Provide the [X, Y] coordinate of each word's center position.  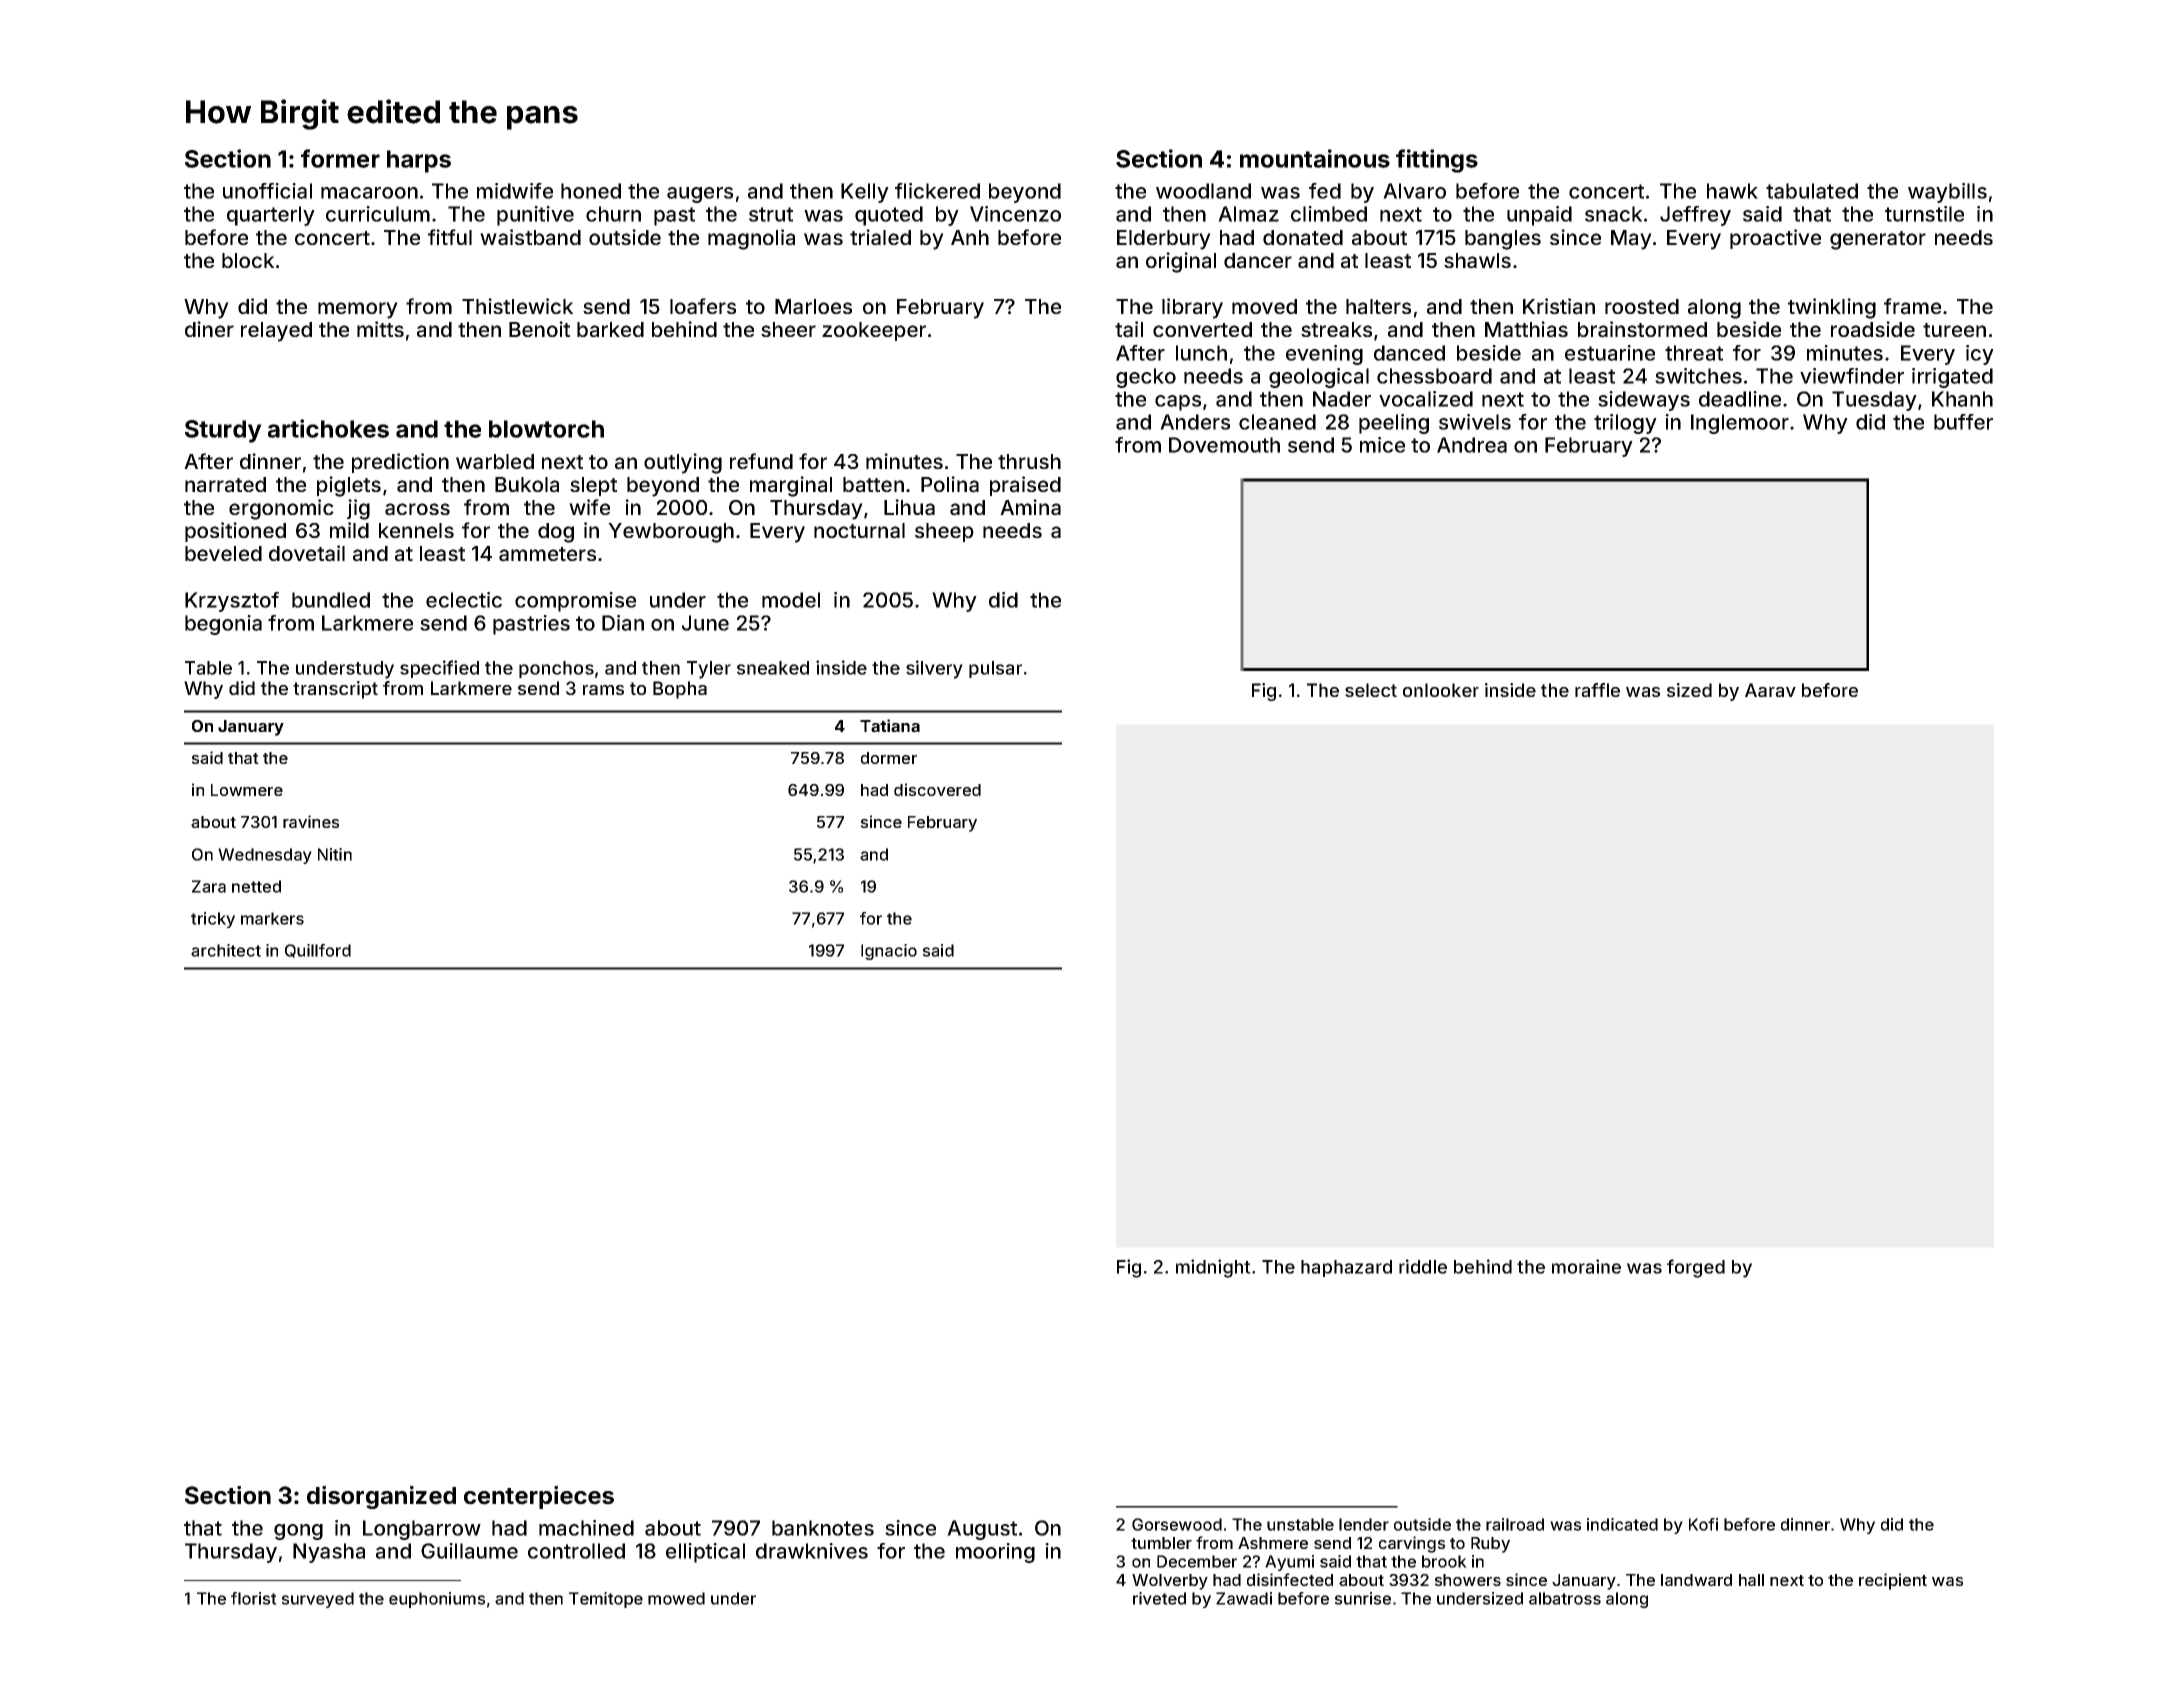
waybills [1947, 193]
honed [591, 191]
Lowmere [247, 790]
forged [1696, 1268]
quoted [889, 216]
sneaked [773, 668]
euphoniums [437, 1600]
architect [226, 950]
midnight [1213, 1268]
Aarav [1770, 690]
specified [439, 669]
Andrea [1472, 445]
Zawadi [1244, 1598]
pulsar [995, 669]
